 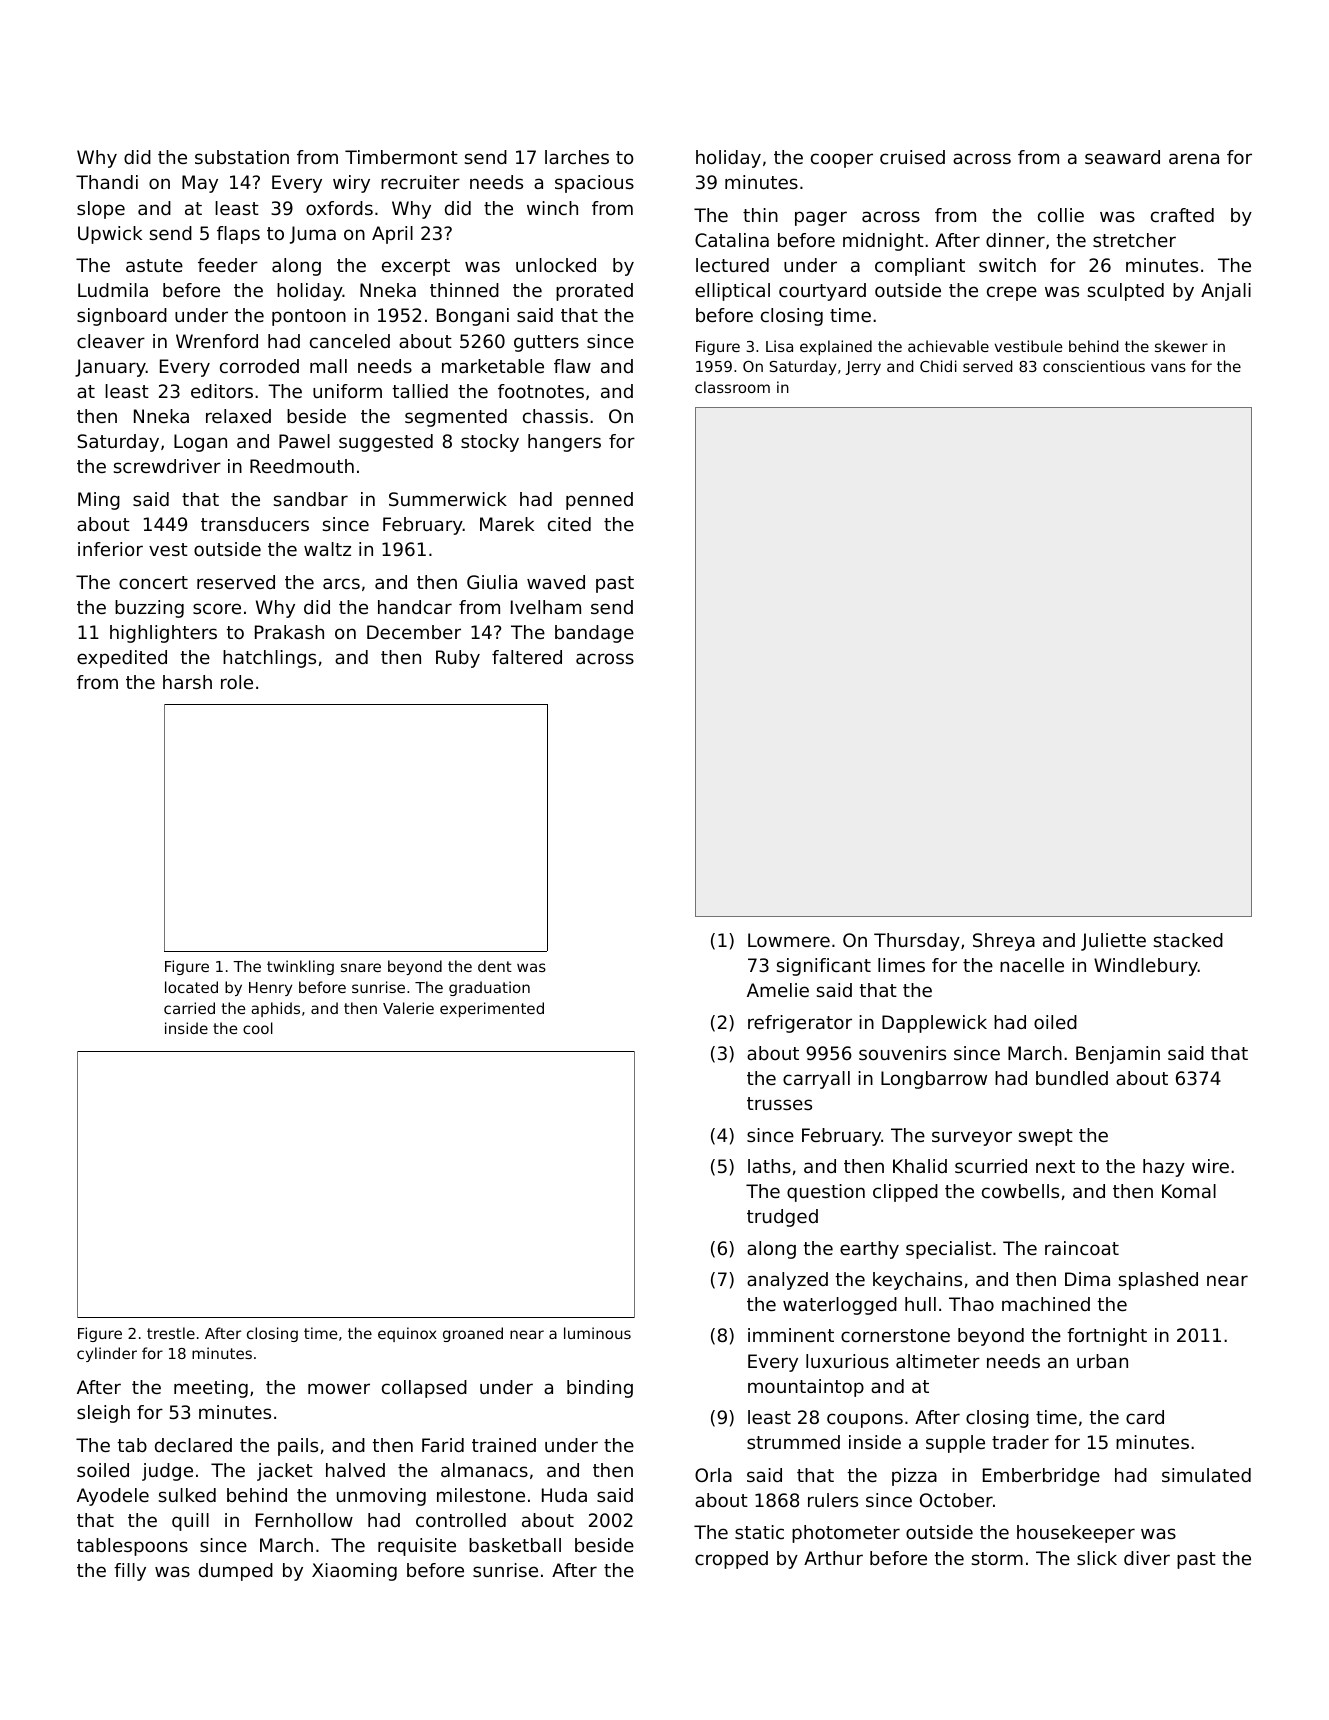 What do you see at coordinates (275, 1009) in the image?
I see `aphids` at bounding box center [275, 1009].
